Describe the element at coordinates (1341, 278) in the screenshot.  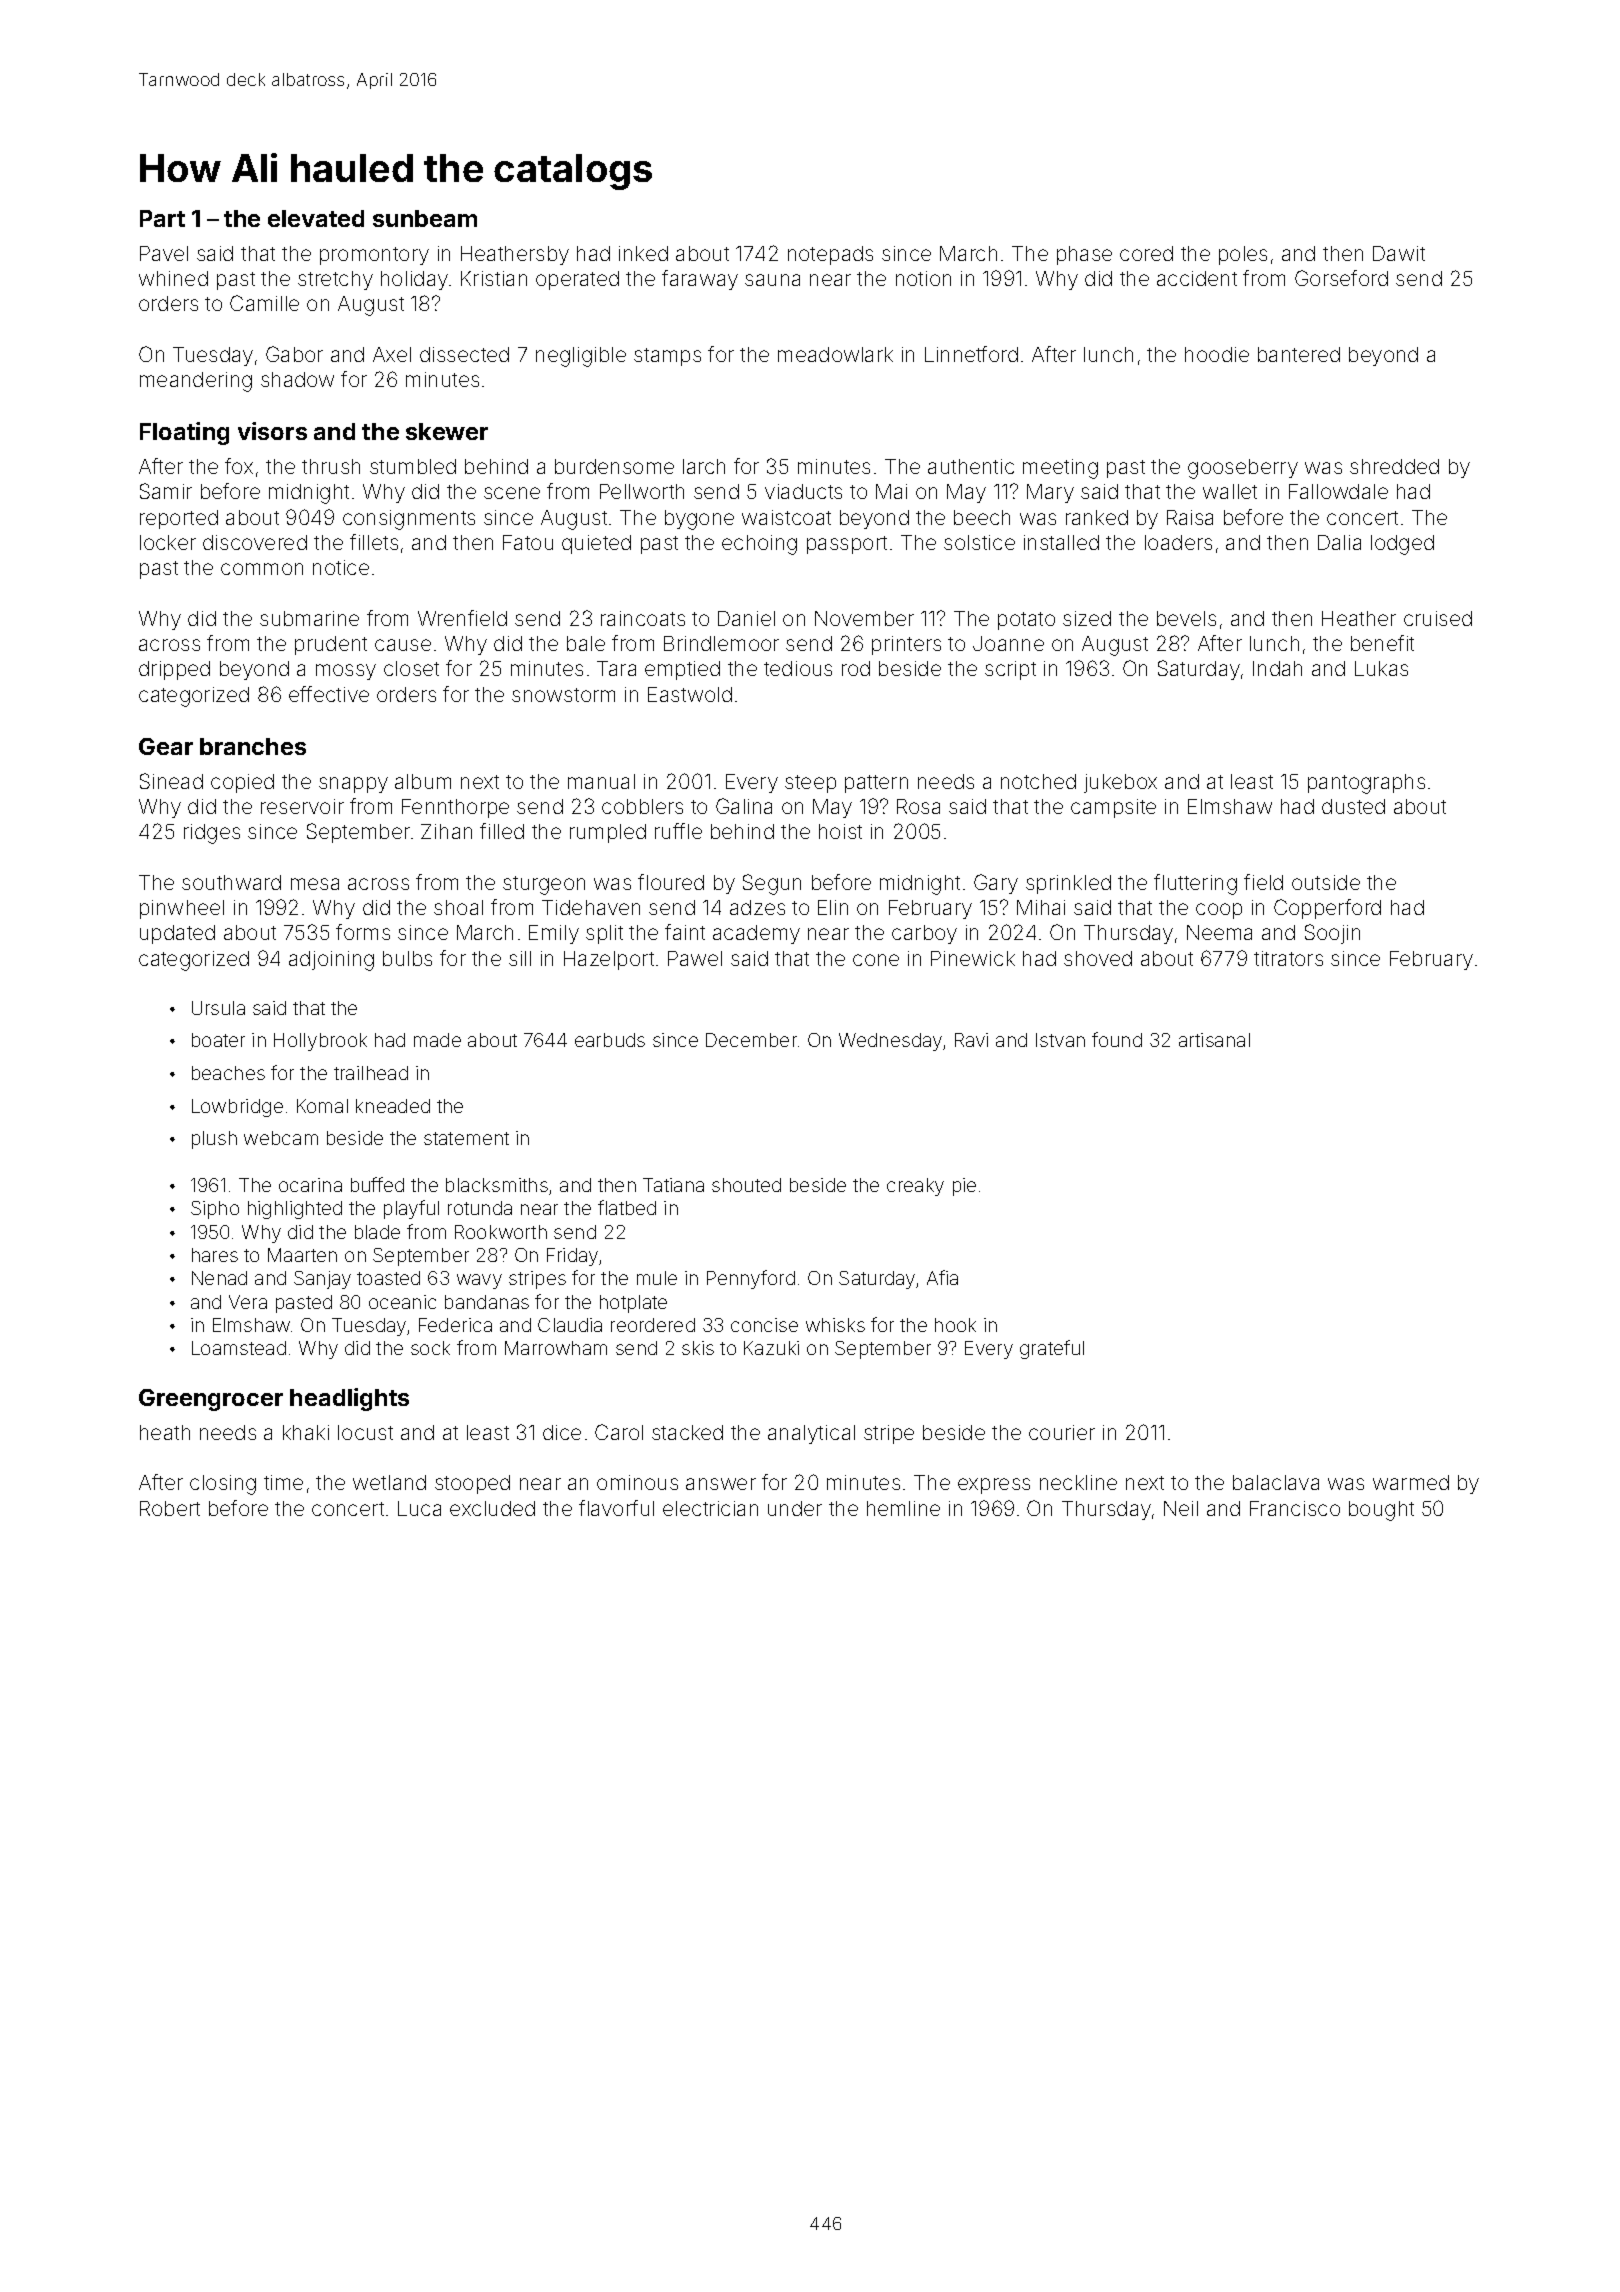
I see `Gorseford` at that location.
